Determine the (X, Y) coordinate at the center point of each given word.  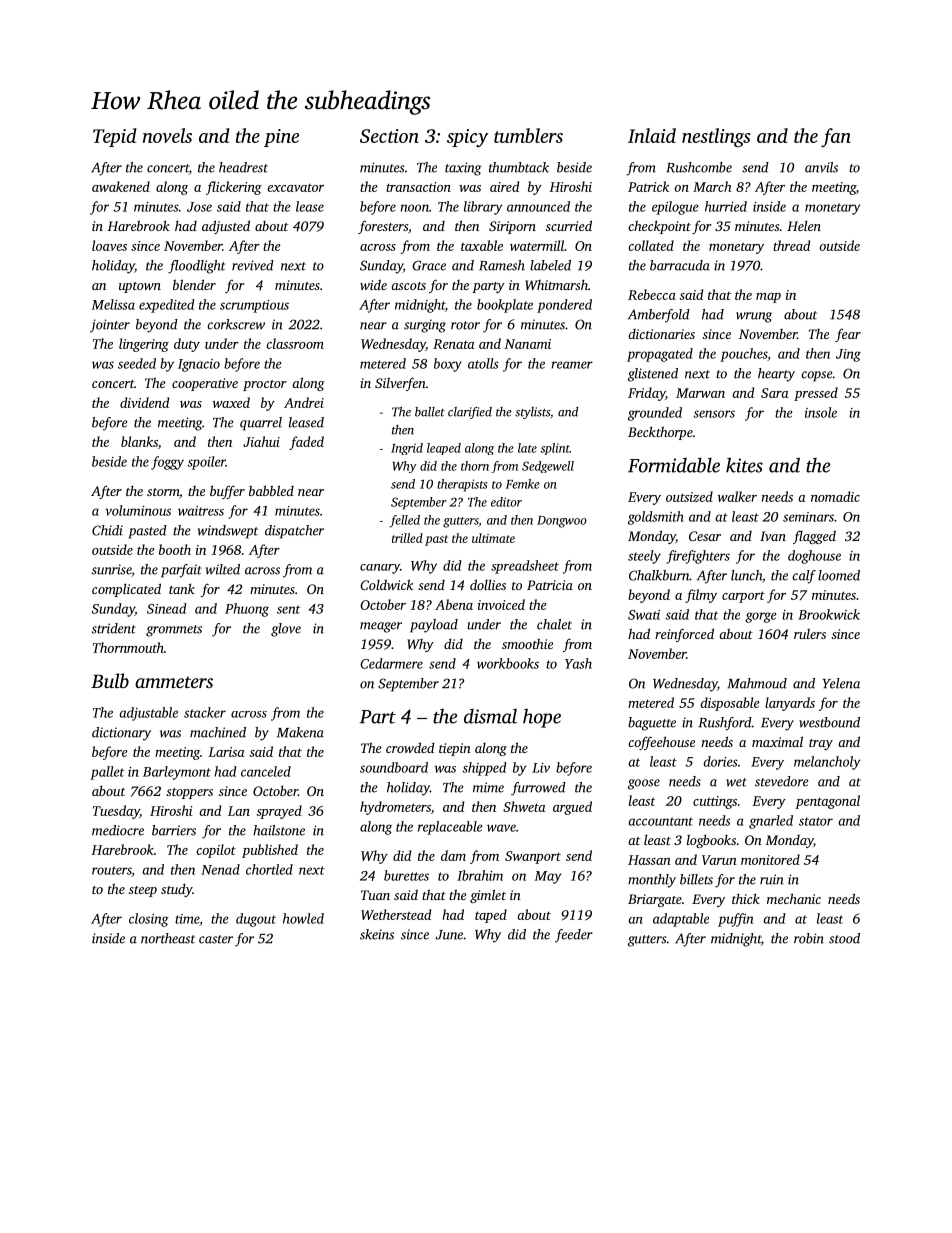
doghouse (814, 557)
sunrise (111, 569)
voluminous (138, 510)
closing (149, 920)
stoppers (189, 793)
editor (506, 502)
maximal (777, 741)
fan (836, 137)
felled (404, 521)
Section (389, 136)
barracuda (680, 265)
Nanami (527, 344)
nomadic (835, 496)
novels (167, 135)
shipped (484, 769)
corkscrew (236, 324)
